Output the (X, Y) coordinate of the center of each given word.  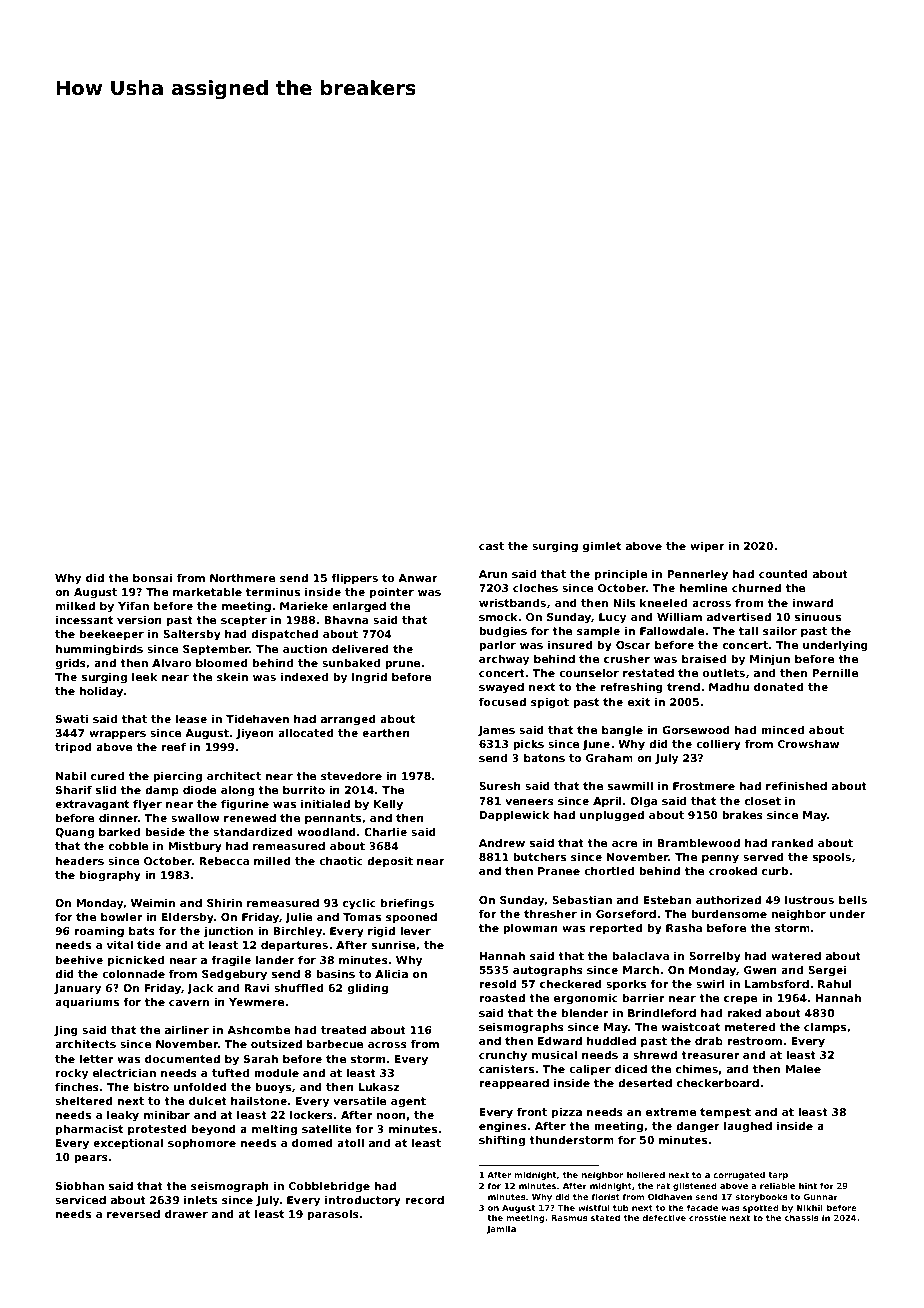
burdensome (729, 913)
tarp (778, 1176)
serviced (80, 1199)
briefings (407, 904)
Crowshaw (808, 743)
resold (497, 983)
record (424, 1199)
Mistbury (195, 847)
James (496, 731)
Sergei (827, 971)
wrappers (117, 735)
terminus (273, 591)
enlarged (359, 607)
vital (120, 944)
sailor (780, 630)
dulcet (208, 1100)
